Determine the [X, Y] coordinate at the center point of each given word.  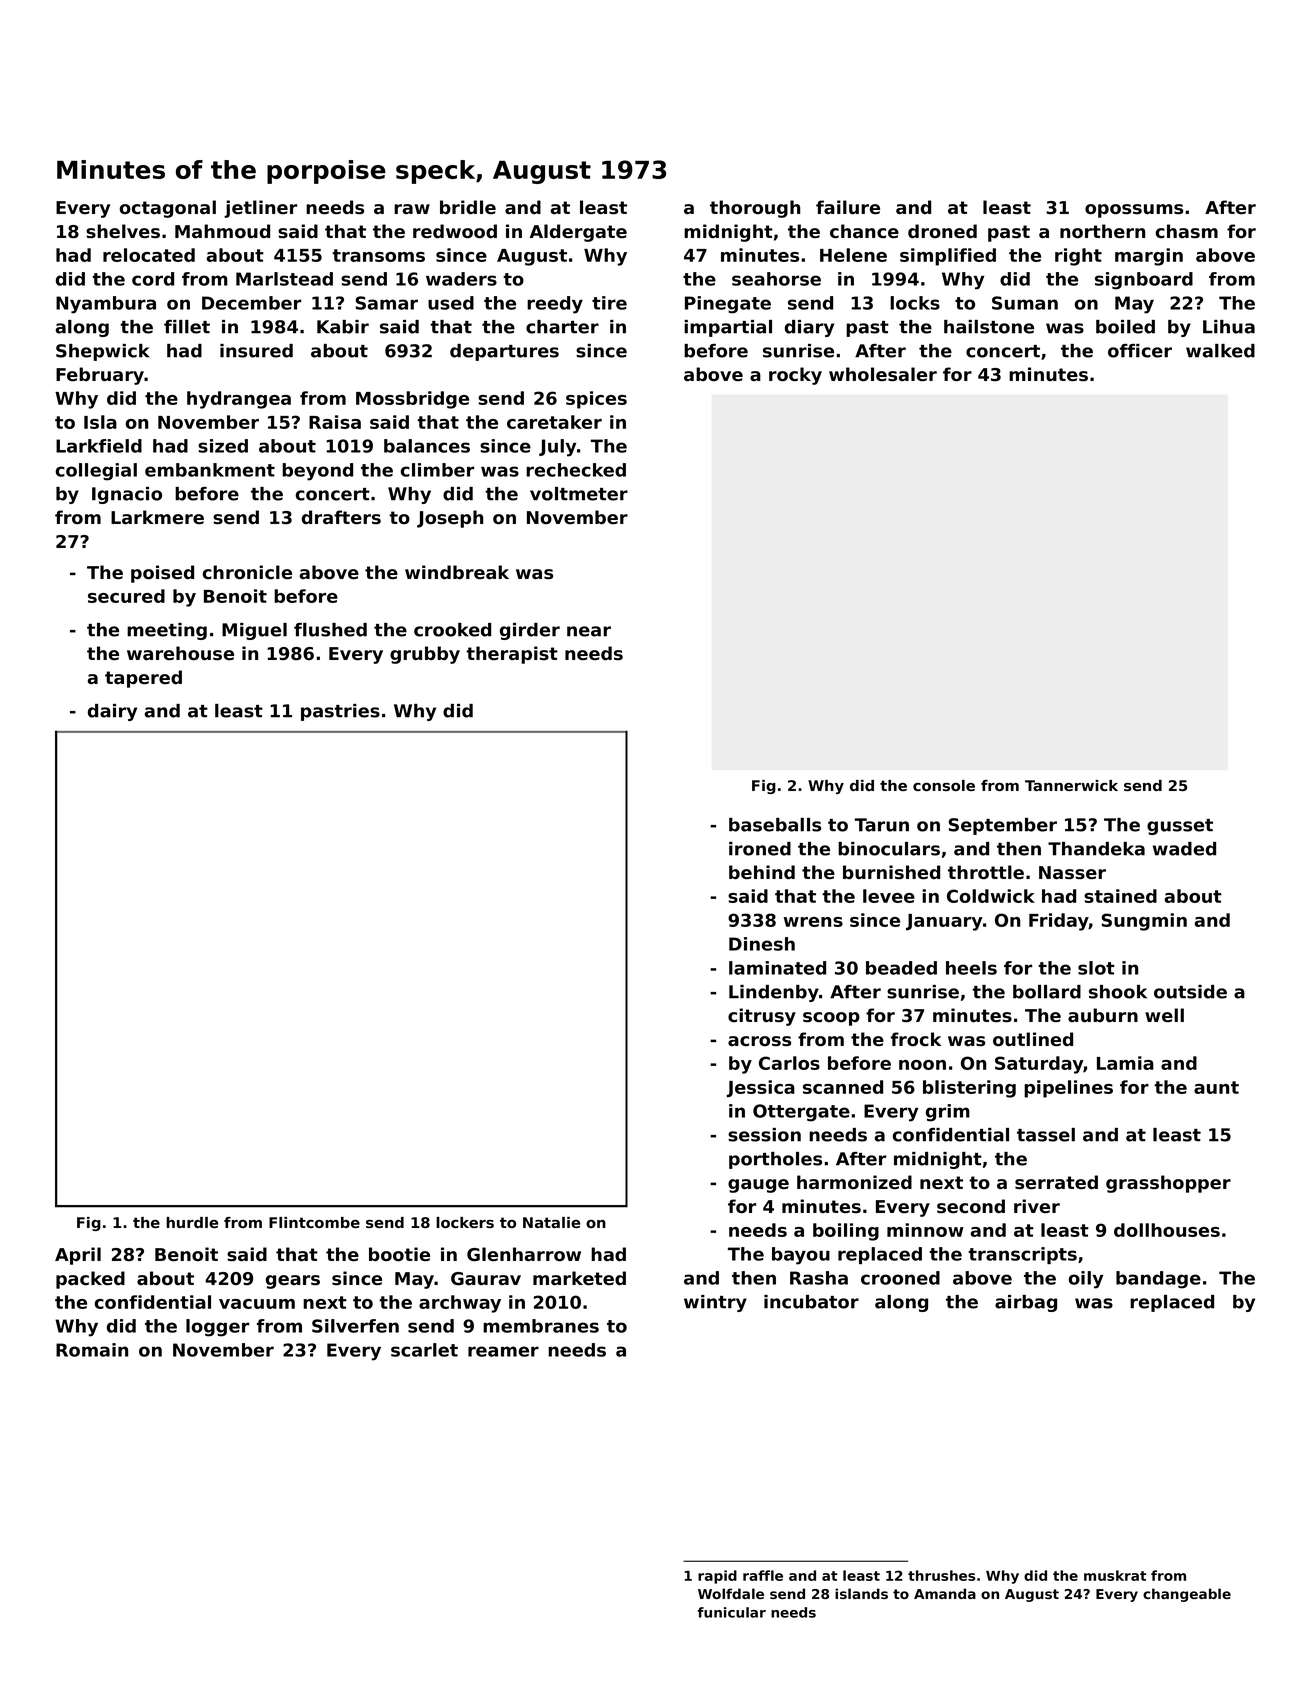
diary [809, 328]
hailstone [989, 327]
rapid [717, 1577]
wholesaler [883, 374]
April [78, 1256]
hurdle [192, 1222]
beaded [901, 968]
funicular [732, 1612]
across [759, 1041]
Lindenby [774, 993]
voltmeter [579, 494]
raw [412, 209]
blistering [969, 1089]
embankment [210, 470]
